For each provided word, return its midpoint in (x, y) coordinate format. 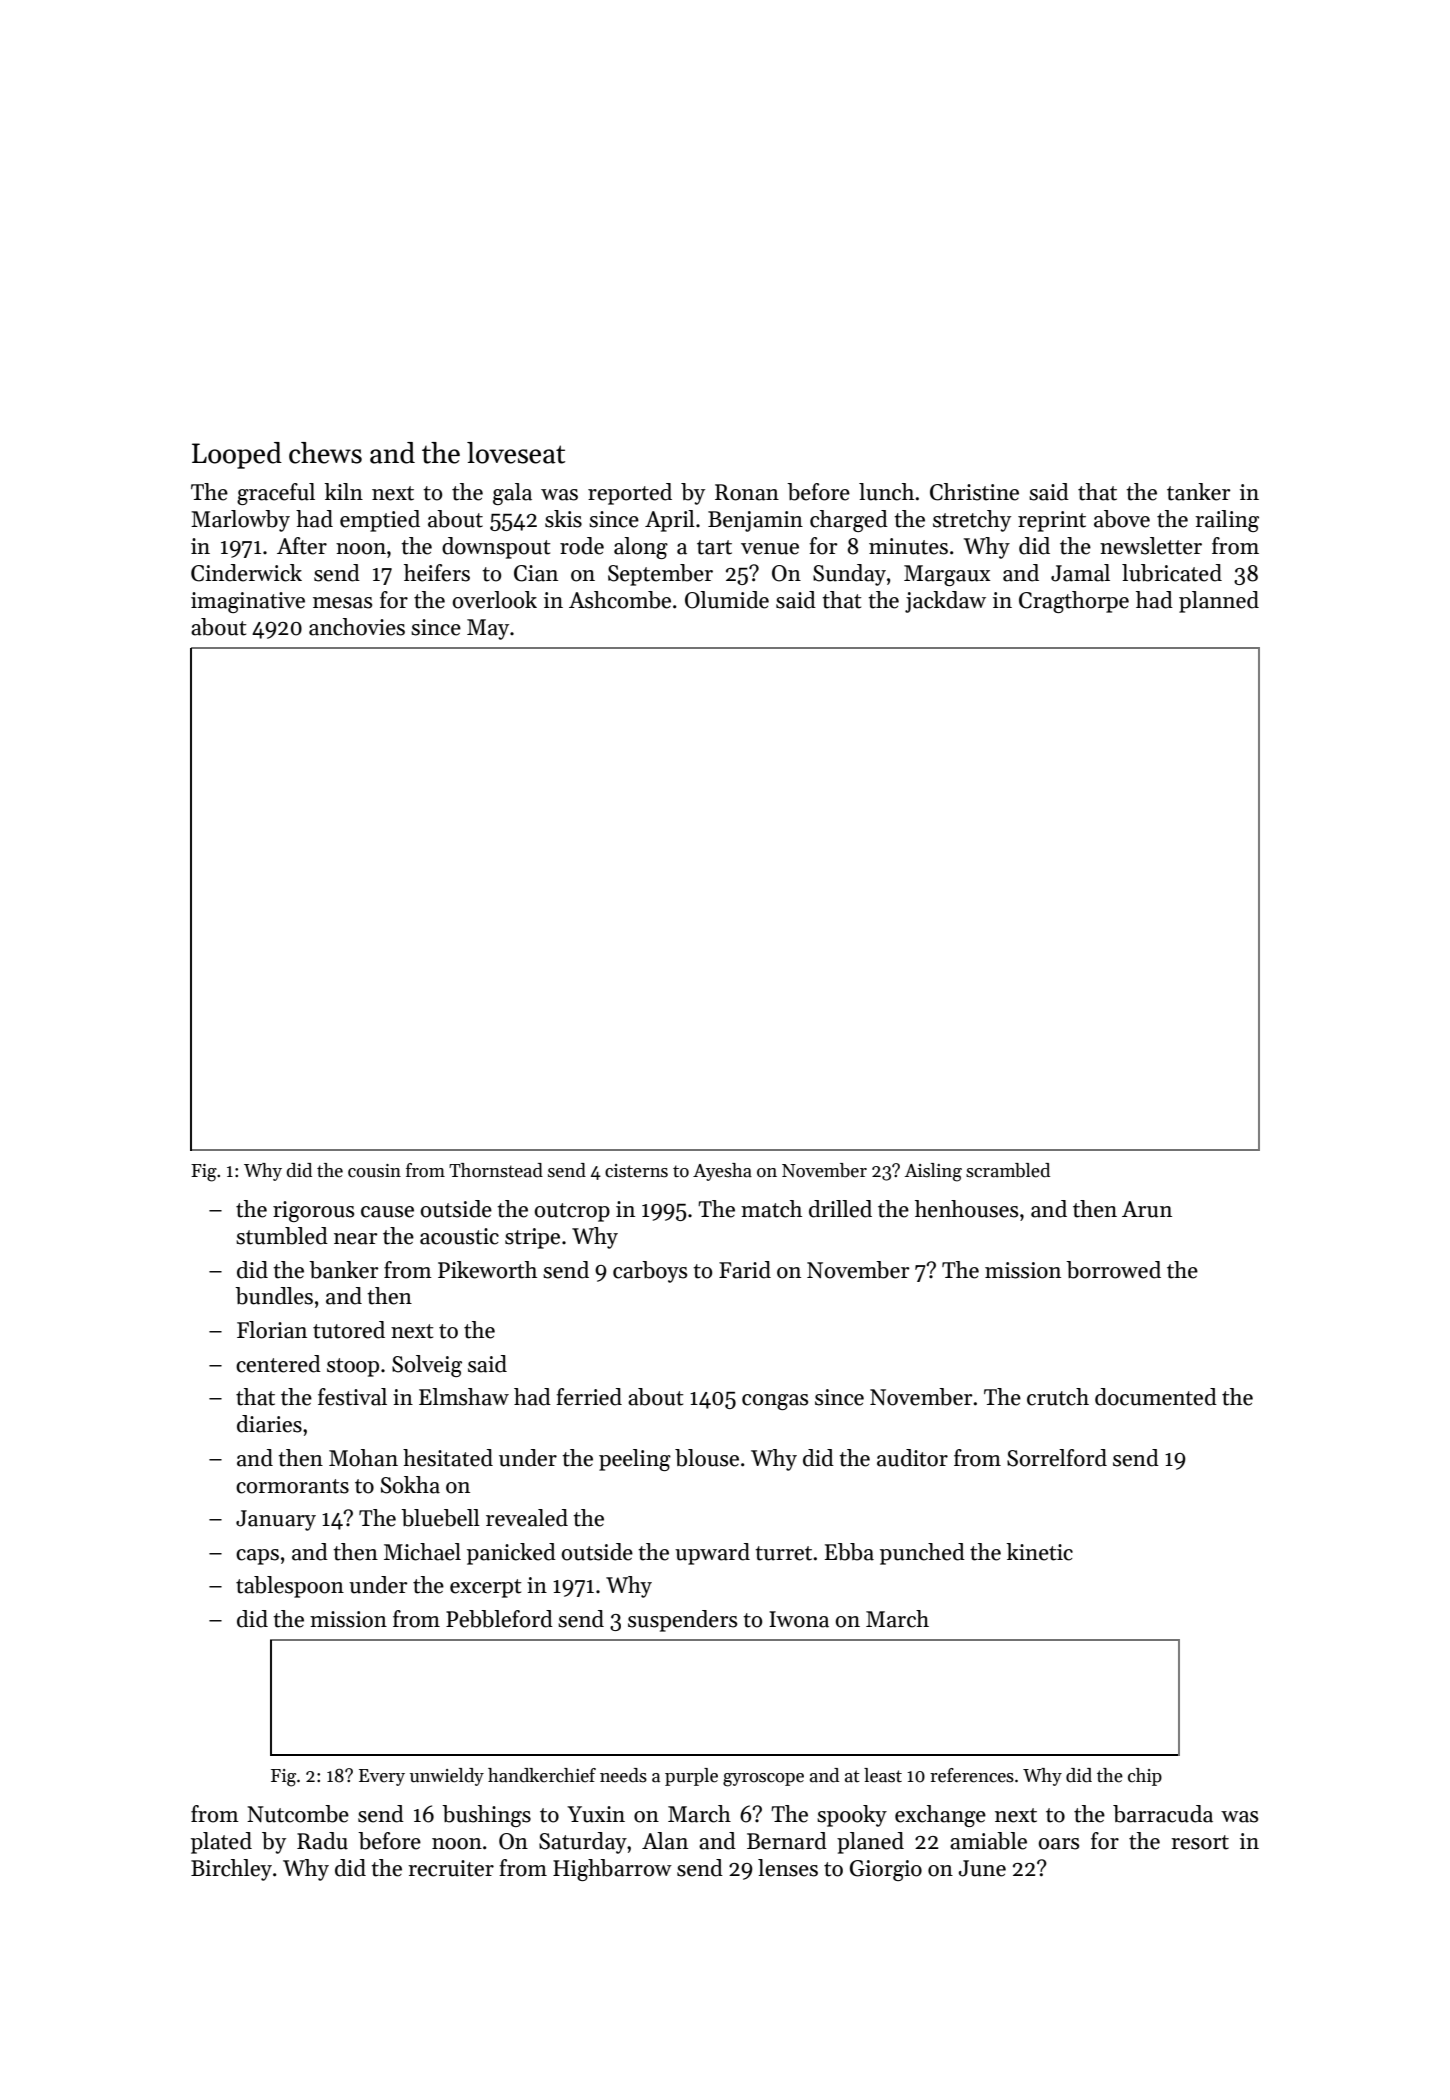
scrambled (1008, 1170)
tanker (1199, 492)
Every (382, 1777)
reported (630, 494)
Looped (237, 455)
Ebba (849, 1552)
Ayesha (722, 1172)
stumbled (282, 1236)
